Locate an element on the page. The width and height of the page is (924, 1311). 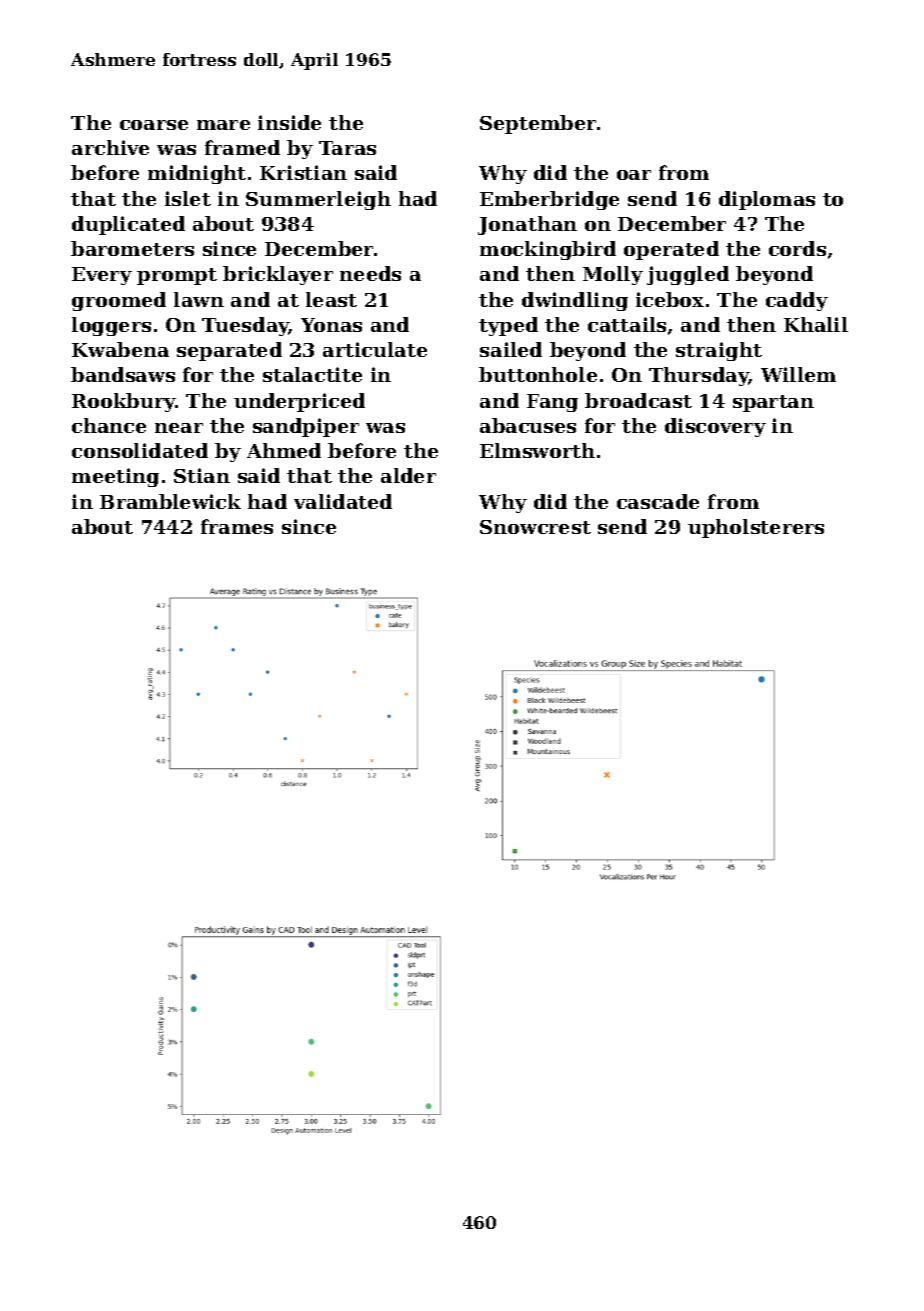
upholsterers is located at coordinates (756, 528).
